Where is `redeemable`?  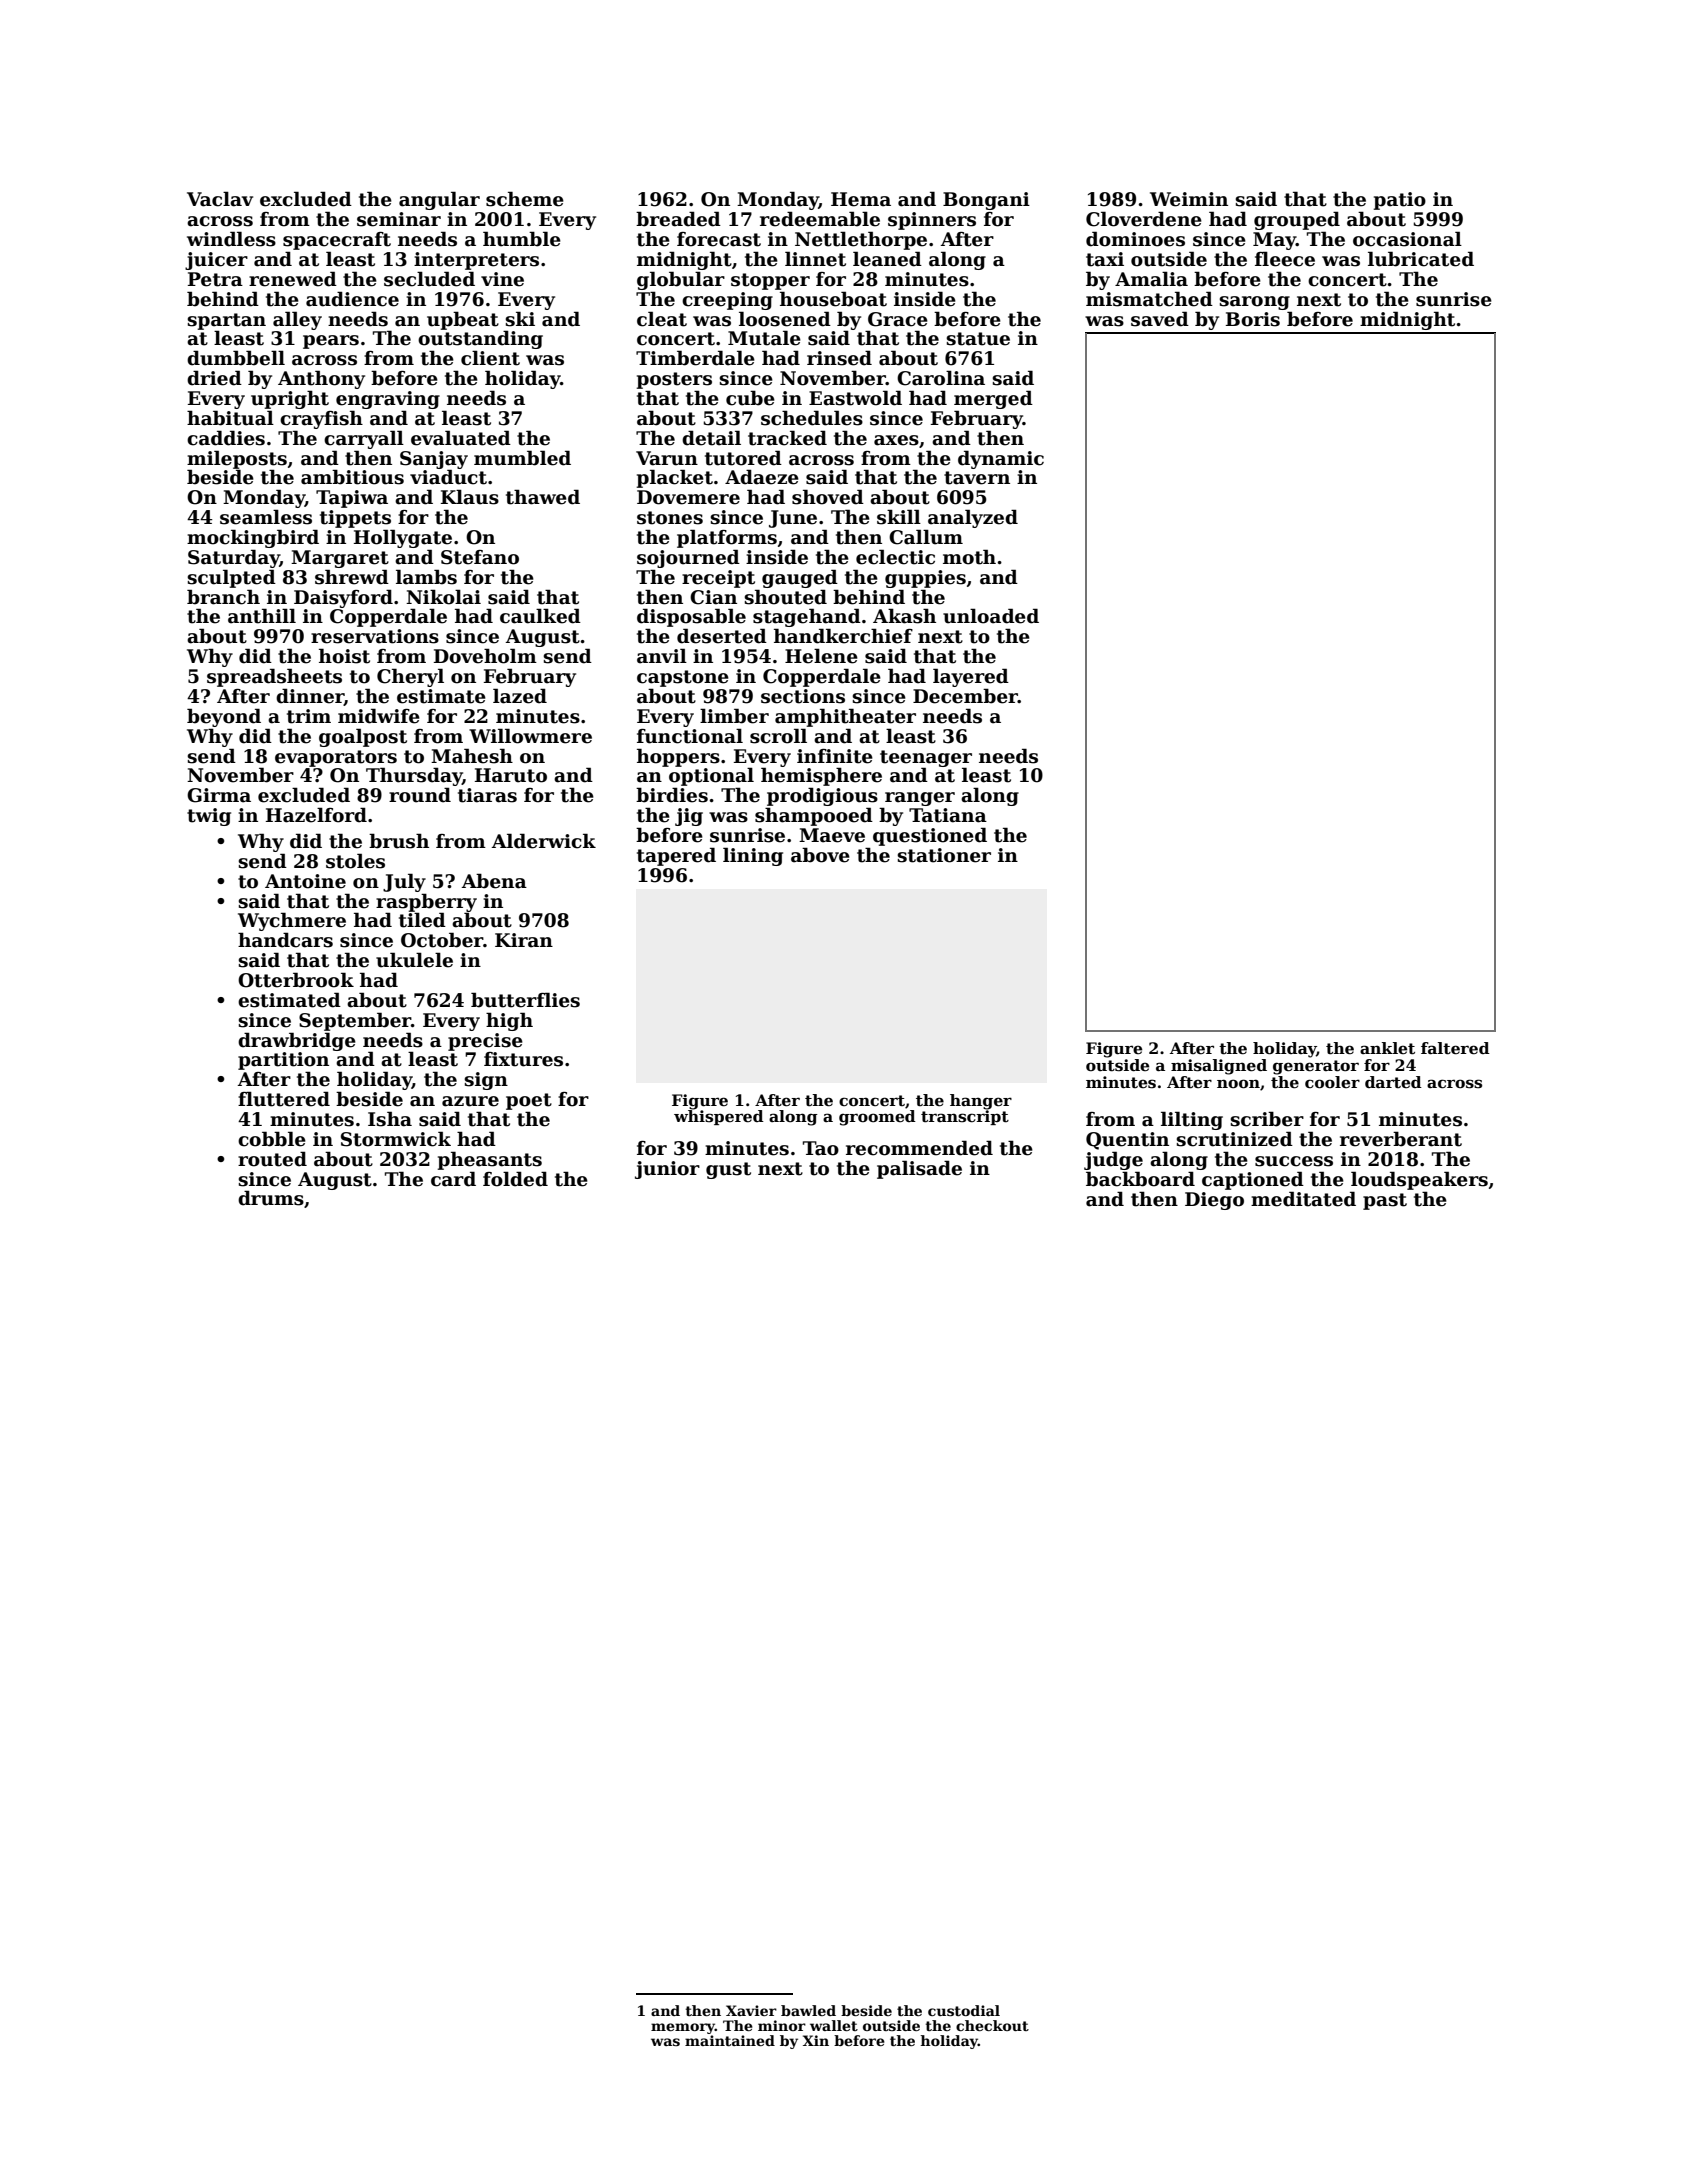 redeemable is located at coordinates (820, 219).
